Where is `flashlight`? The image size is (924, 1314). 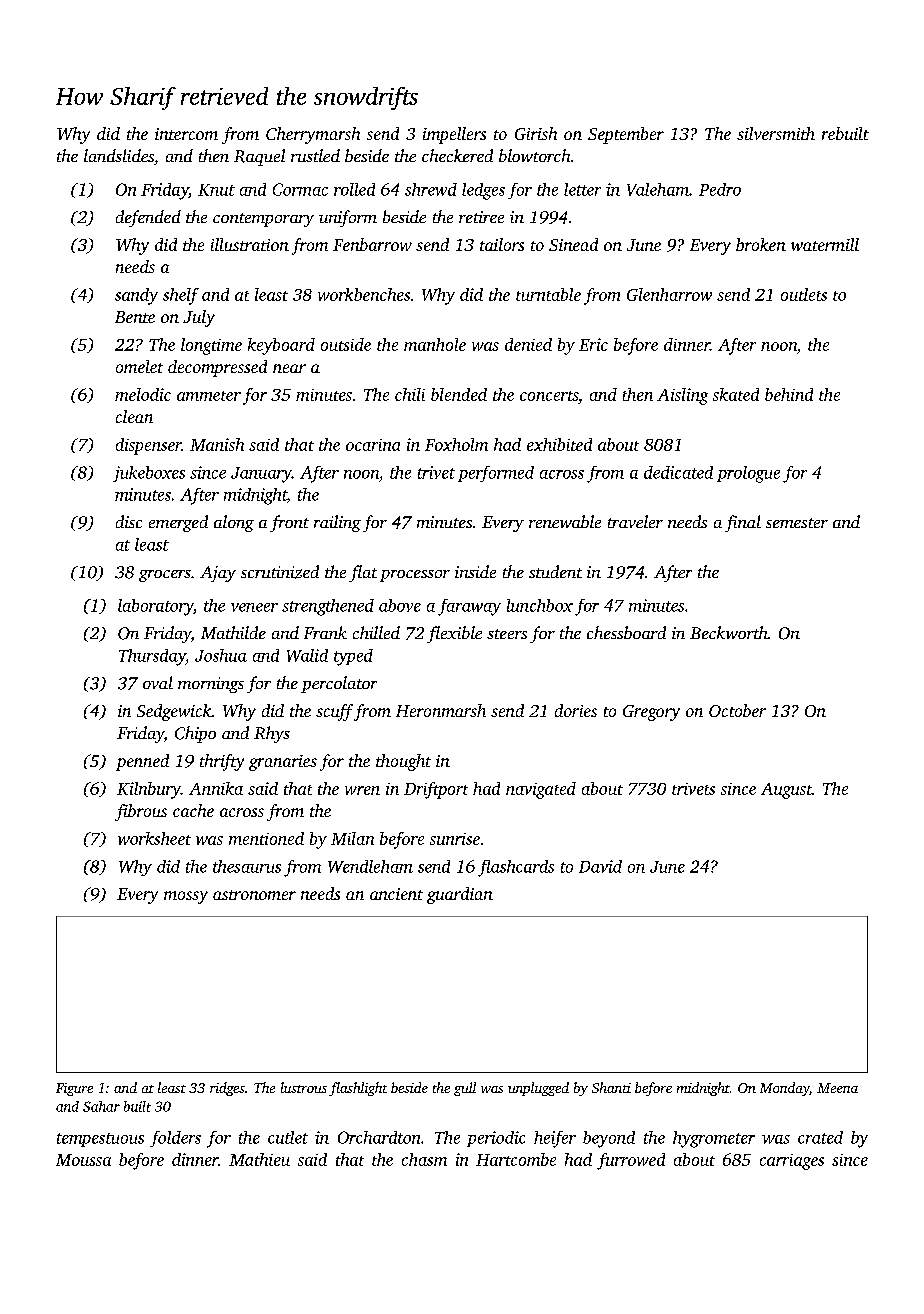
flashlight is located at coordinates (358, 1089).
